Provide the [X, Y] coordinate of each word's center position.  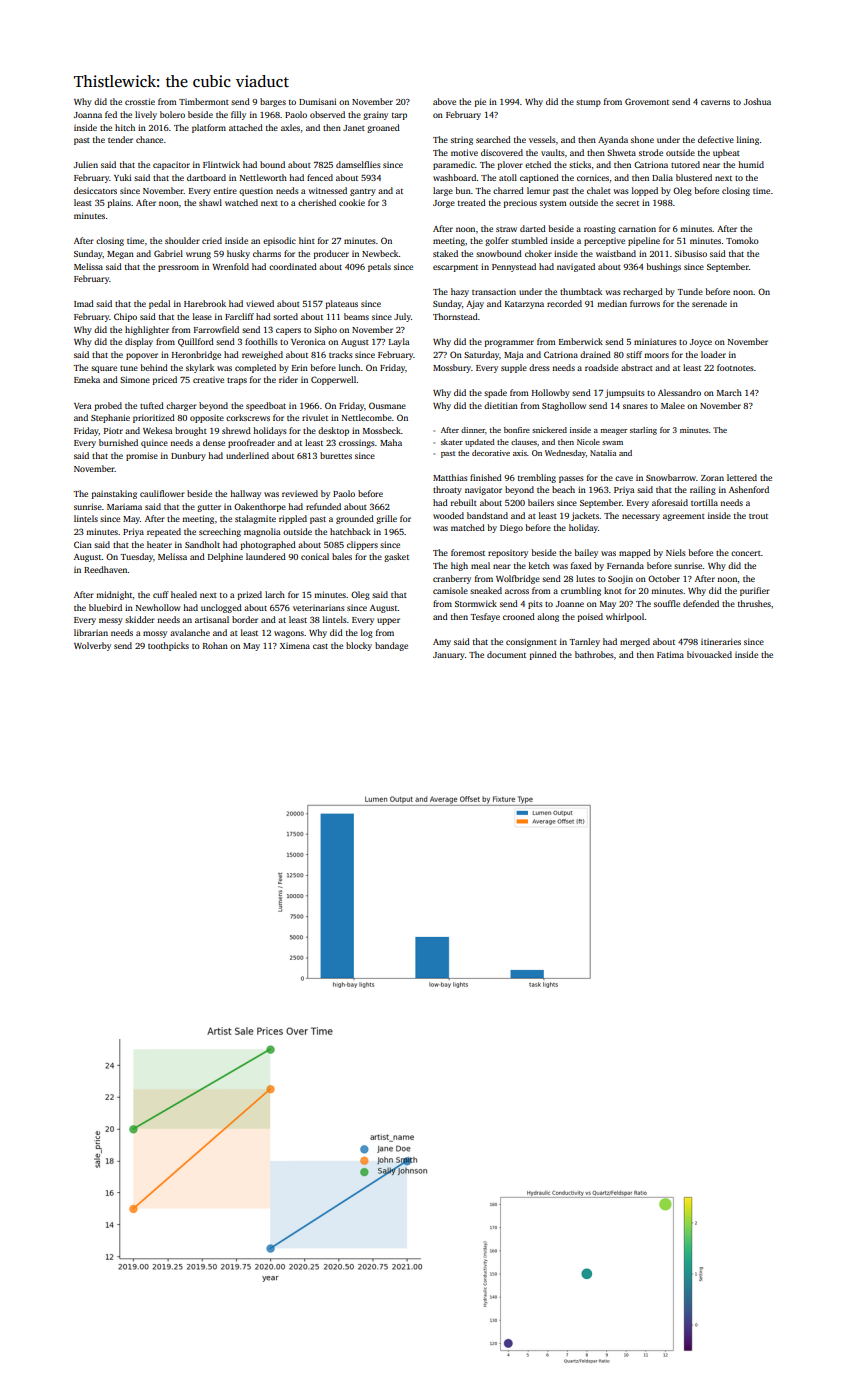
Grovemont [647, 101]
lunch [349, 367]
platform [209, 128]
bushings [664, 267]
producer [331, 254]
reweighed [262, 355]
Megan [120, 255]
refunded [323, 506]
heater [159, 544]
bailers [541, 502]
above [444, 101]
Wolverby [92, 646]
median [612, 303]
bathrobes [594, 654]
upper [388, 621]
